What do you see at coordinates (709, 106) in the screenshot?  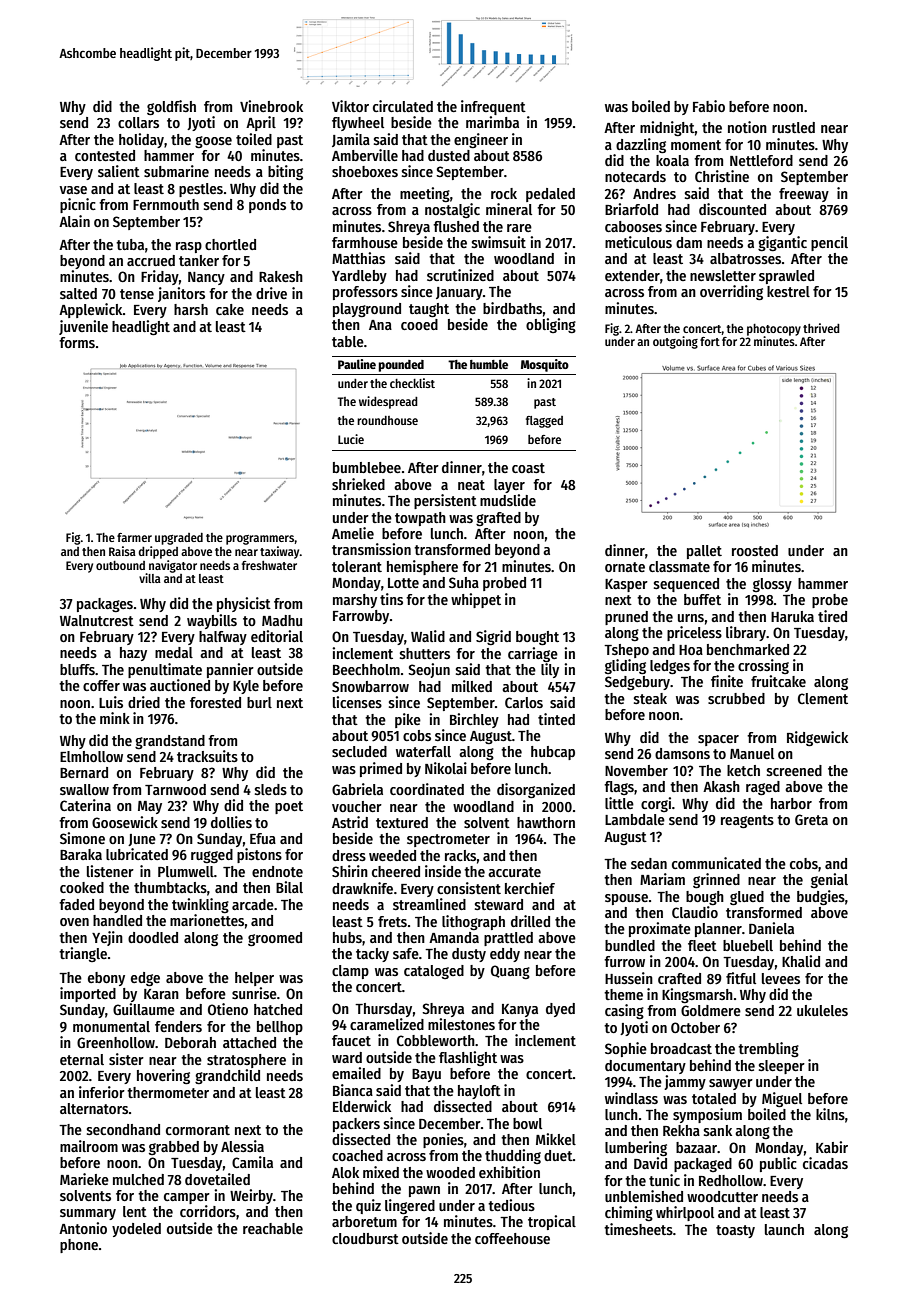 I see `Fabio` at bounding box center [709, 106].
